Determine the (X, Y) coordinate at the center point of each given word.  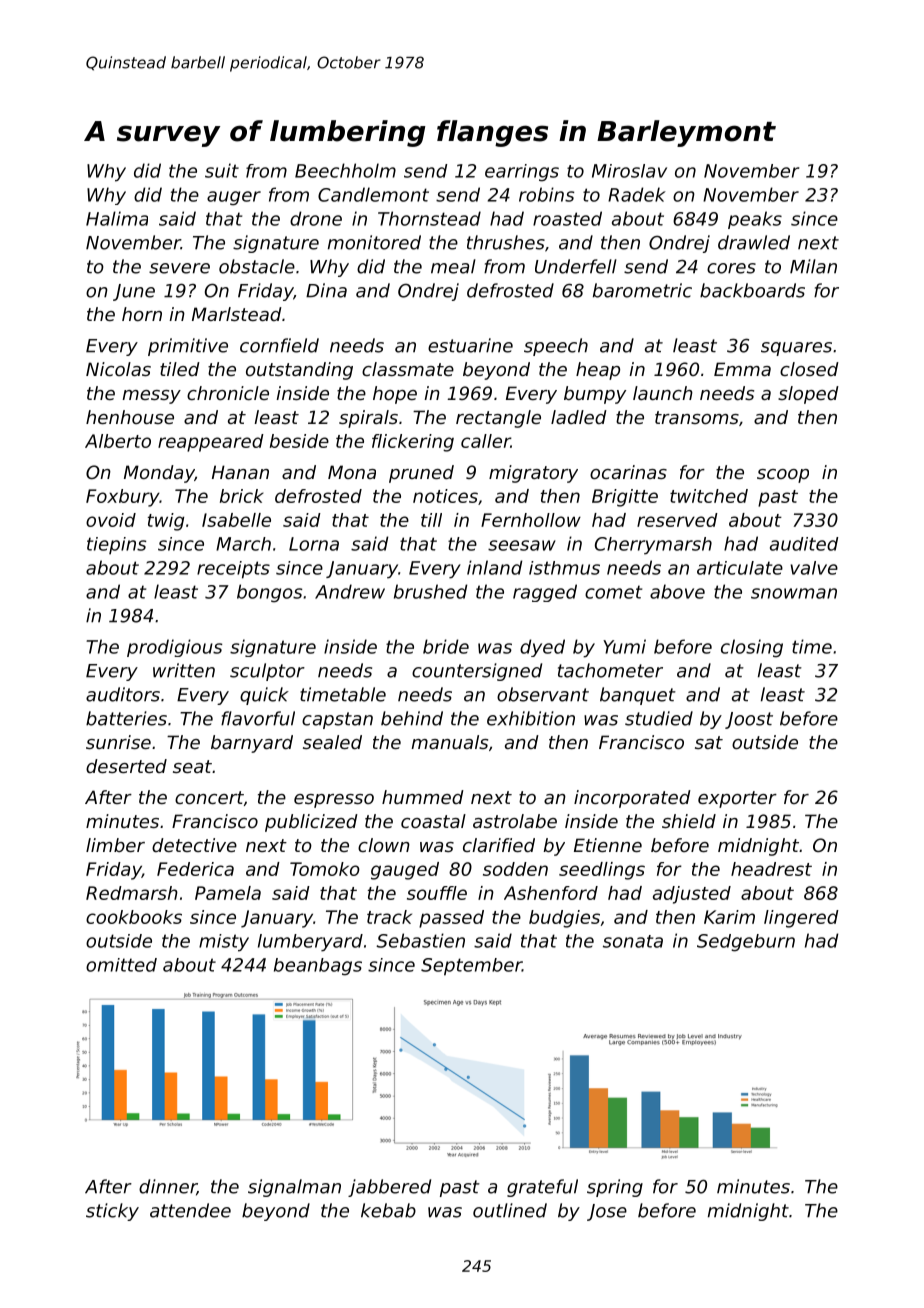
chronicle (228, 393)
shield (689, 821)
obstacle (257, 266)
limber (115, 845)
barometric (642, 290)
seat (192, 766)
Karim (729, 917)
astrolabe (515, 821)
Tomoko (325, 869)
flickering (413, 443)
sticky (112, 1212)
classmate (408, 369)
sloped (808, 395)
